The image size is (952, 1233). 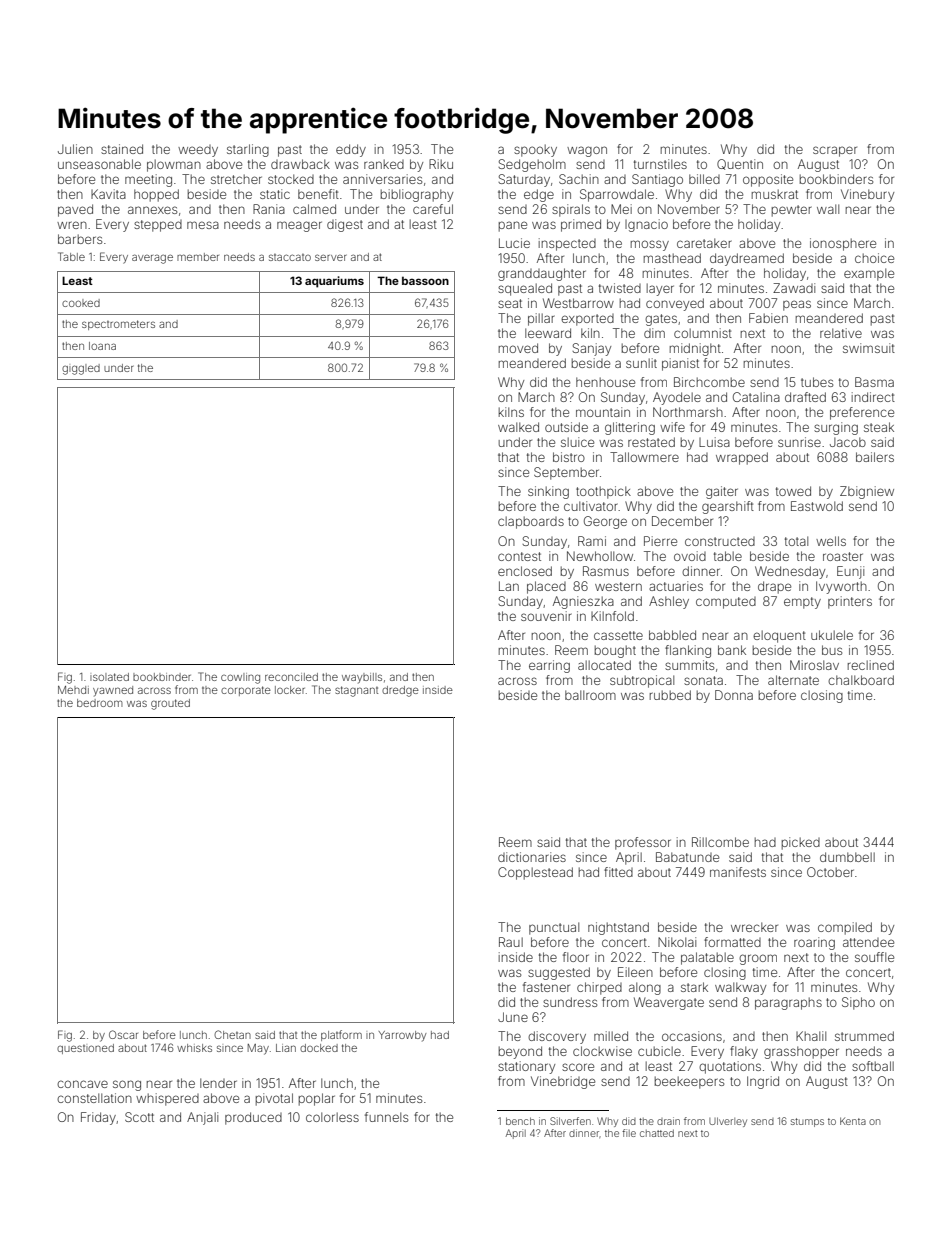 What do you see at coordinates (341, 1035) in the page?
I see `platform` at bounding box center [341, 1035].
